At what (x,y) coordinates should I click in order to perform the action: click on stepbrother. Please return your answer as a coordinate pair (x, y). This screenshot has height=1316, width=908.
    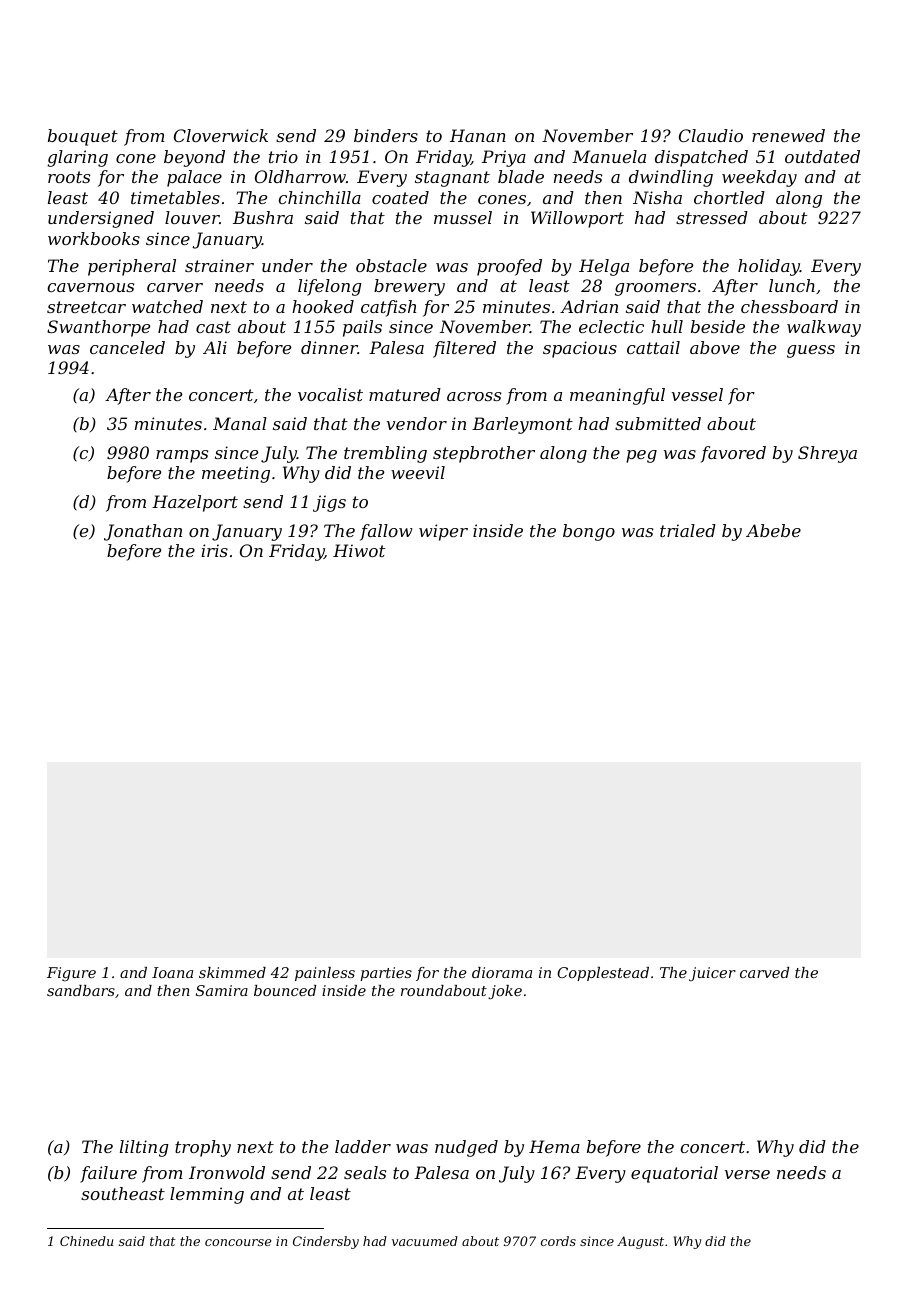
    Looking at the image, I should click on (484, 454).
